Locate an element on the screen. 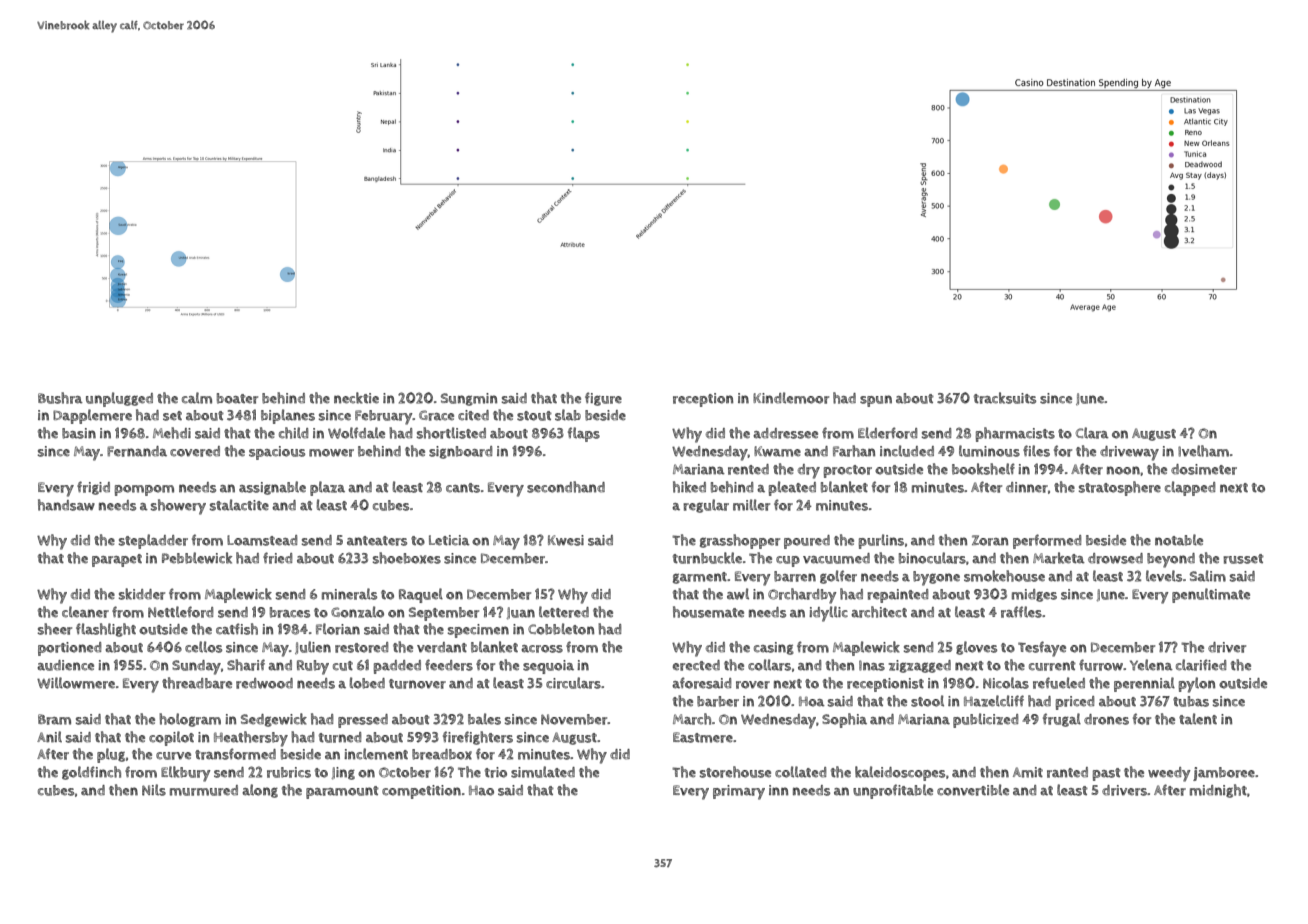 This screenshot has width=1308, height=924. rubrics is located at coordinates (289, 772).
